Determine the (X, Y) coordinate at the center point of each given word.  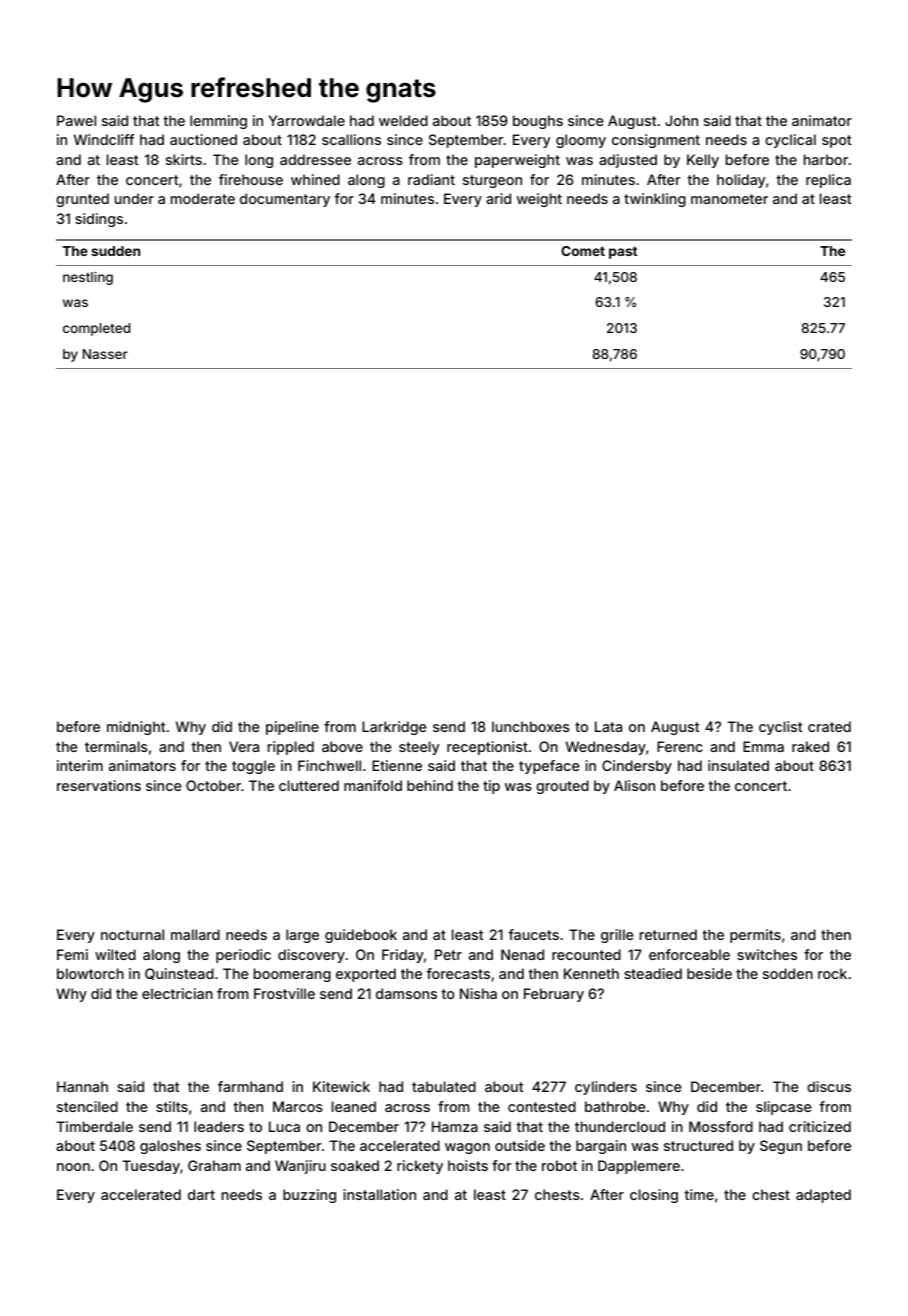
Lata (608, 726)
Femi (72, 954)
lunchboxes (531, 726)
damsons (406, 993)
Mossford (721, 1126)
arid (498, 198)
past (623, 253)
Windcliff (104, 139)
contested (542, 1106)
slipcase (784, 1108)
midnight (136, 728)
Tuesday (151, 1167)
